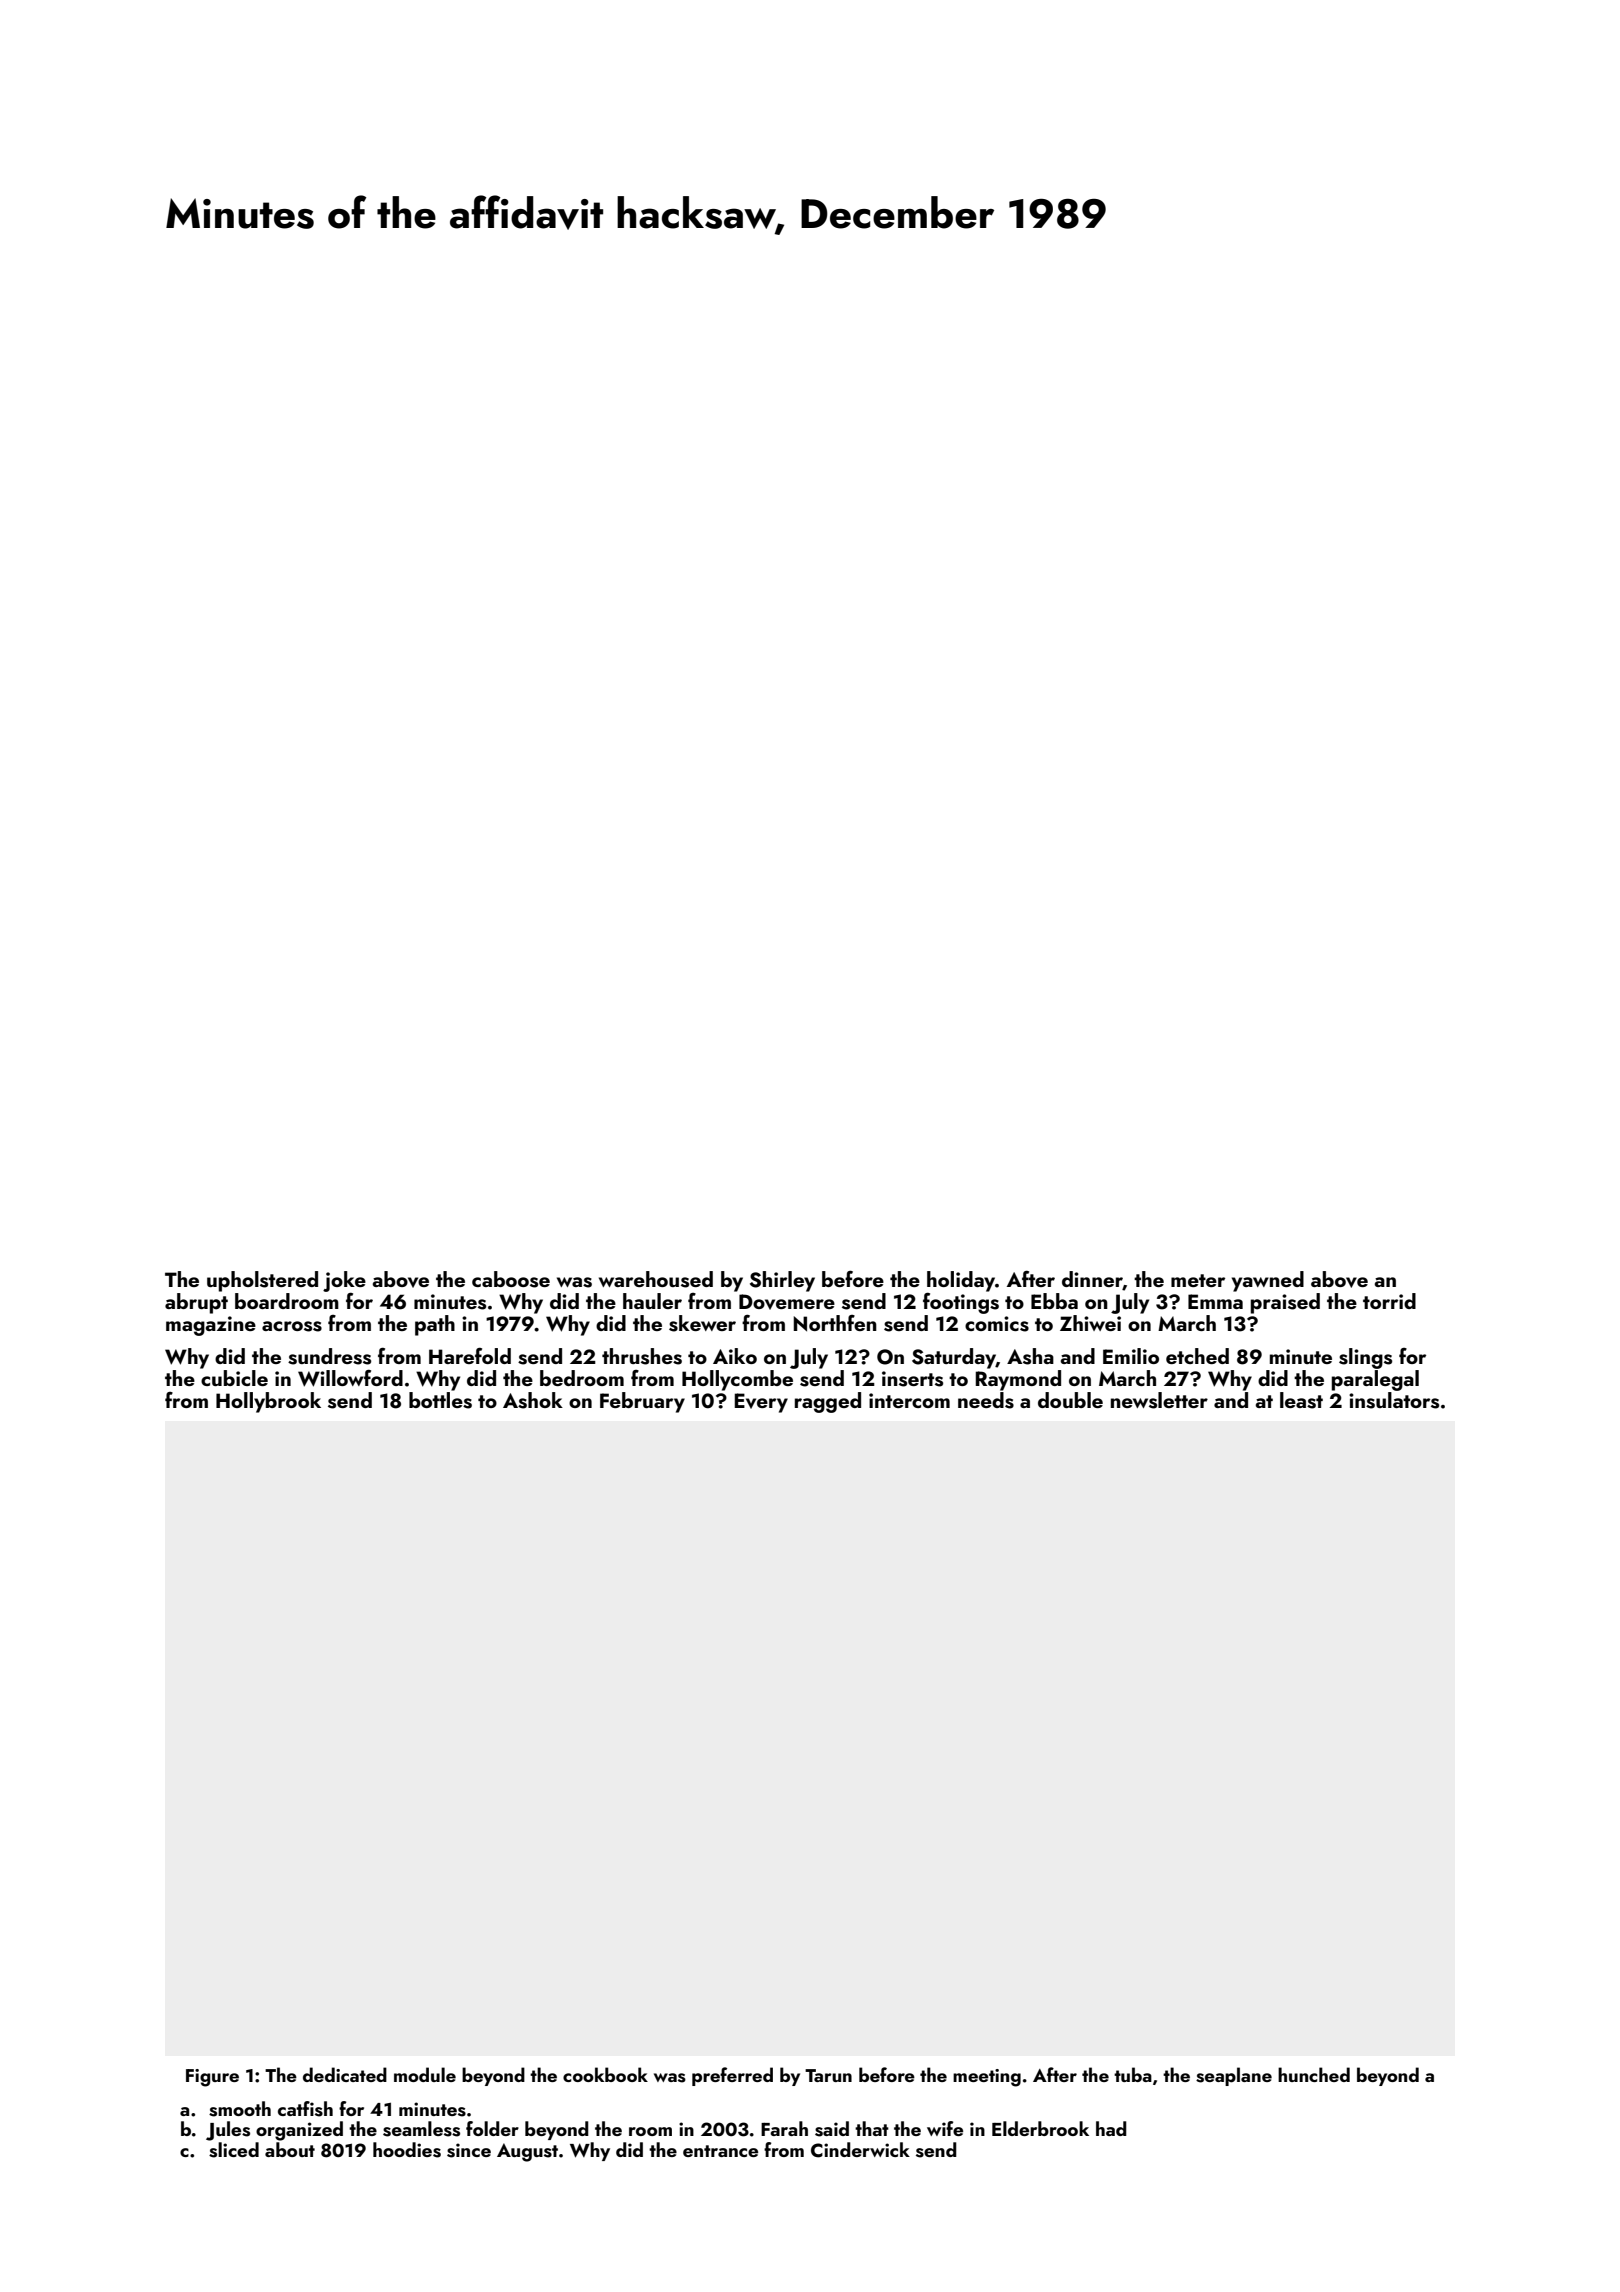 The image size is (1620, 2292). I want to click on yawned, so click(1268, 1281).
